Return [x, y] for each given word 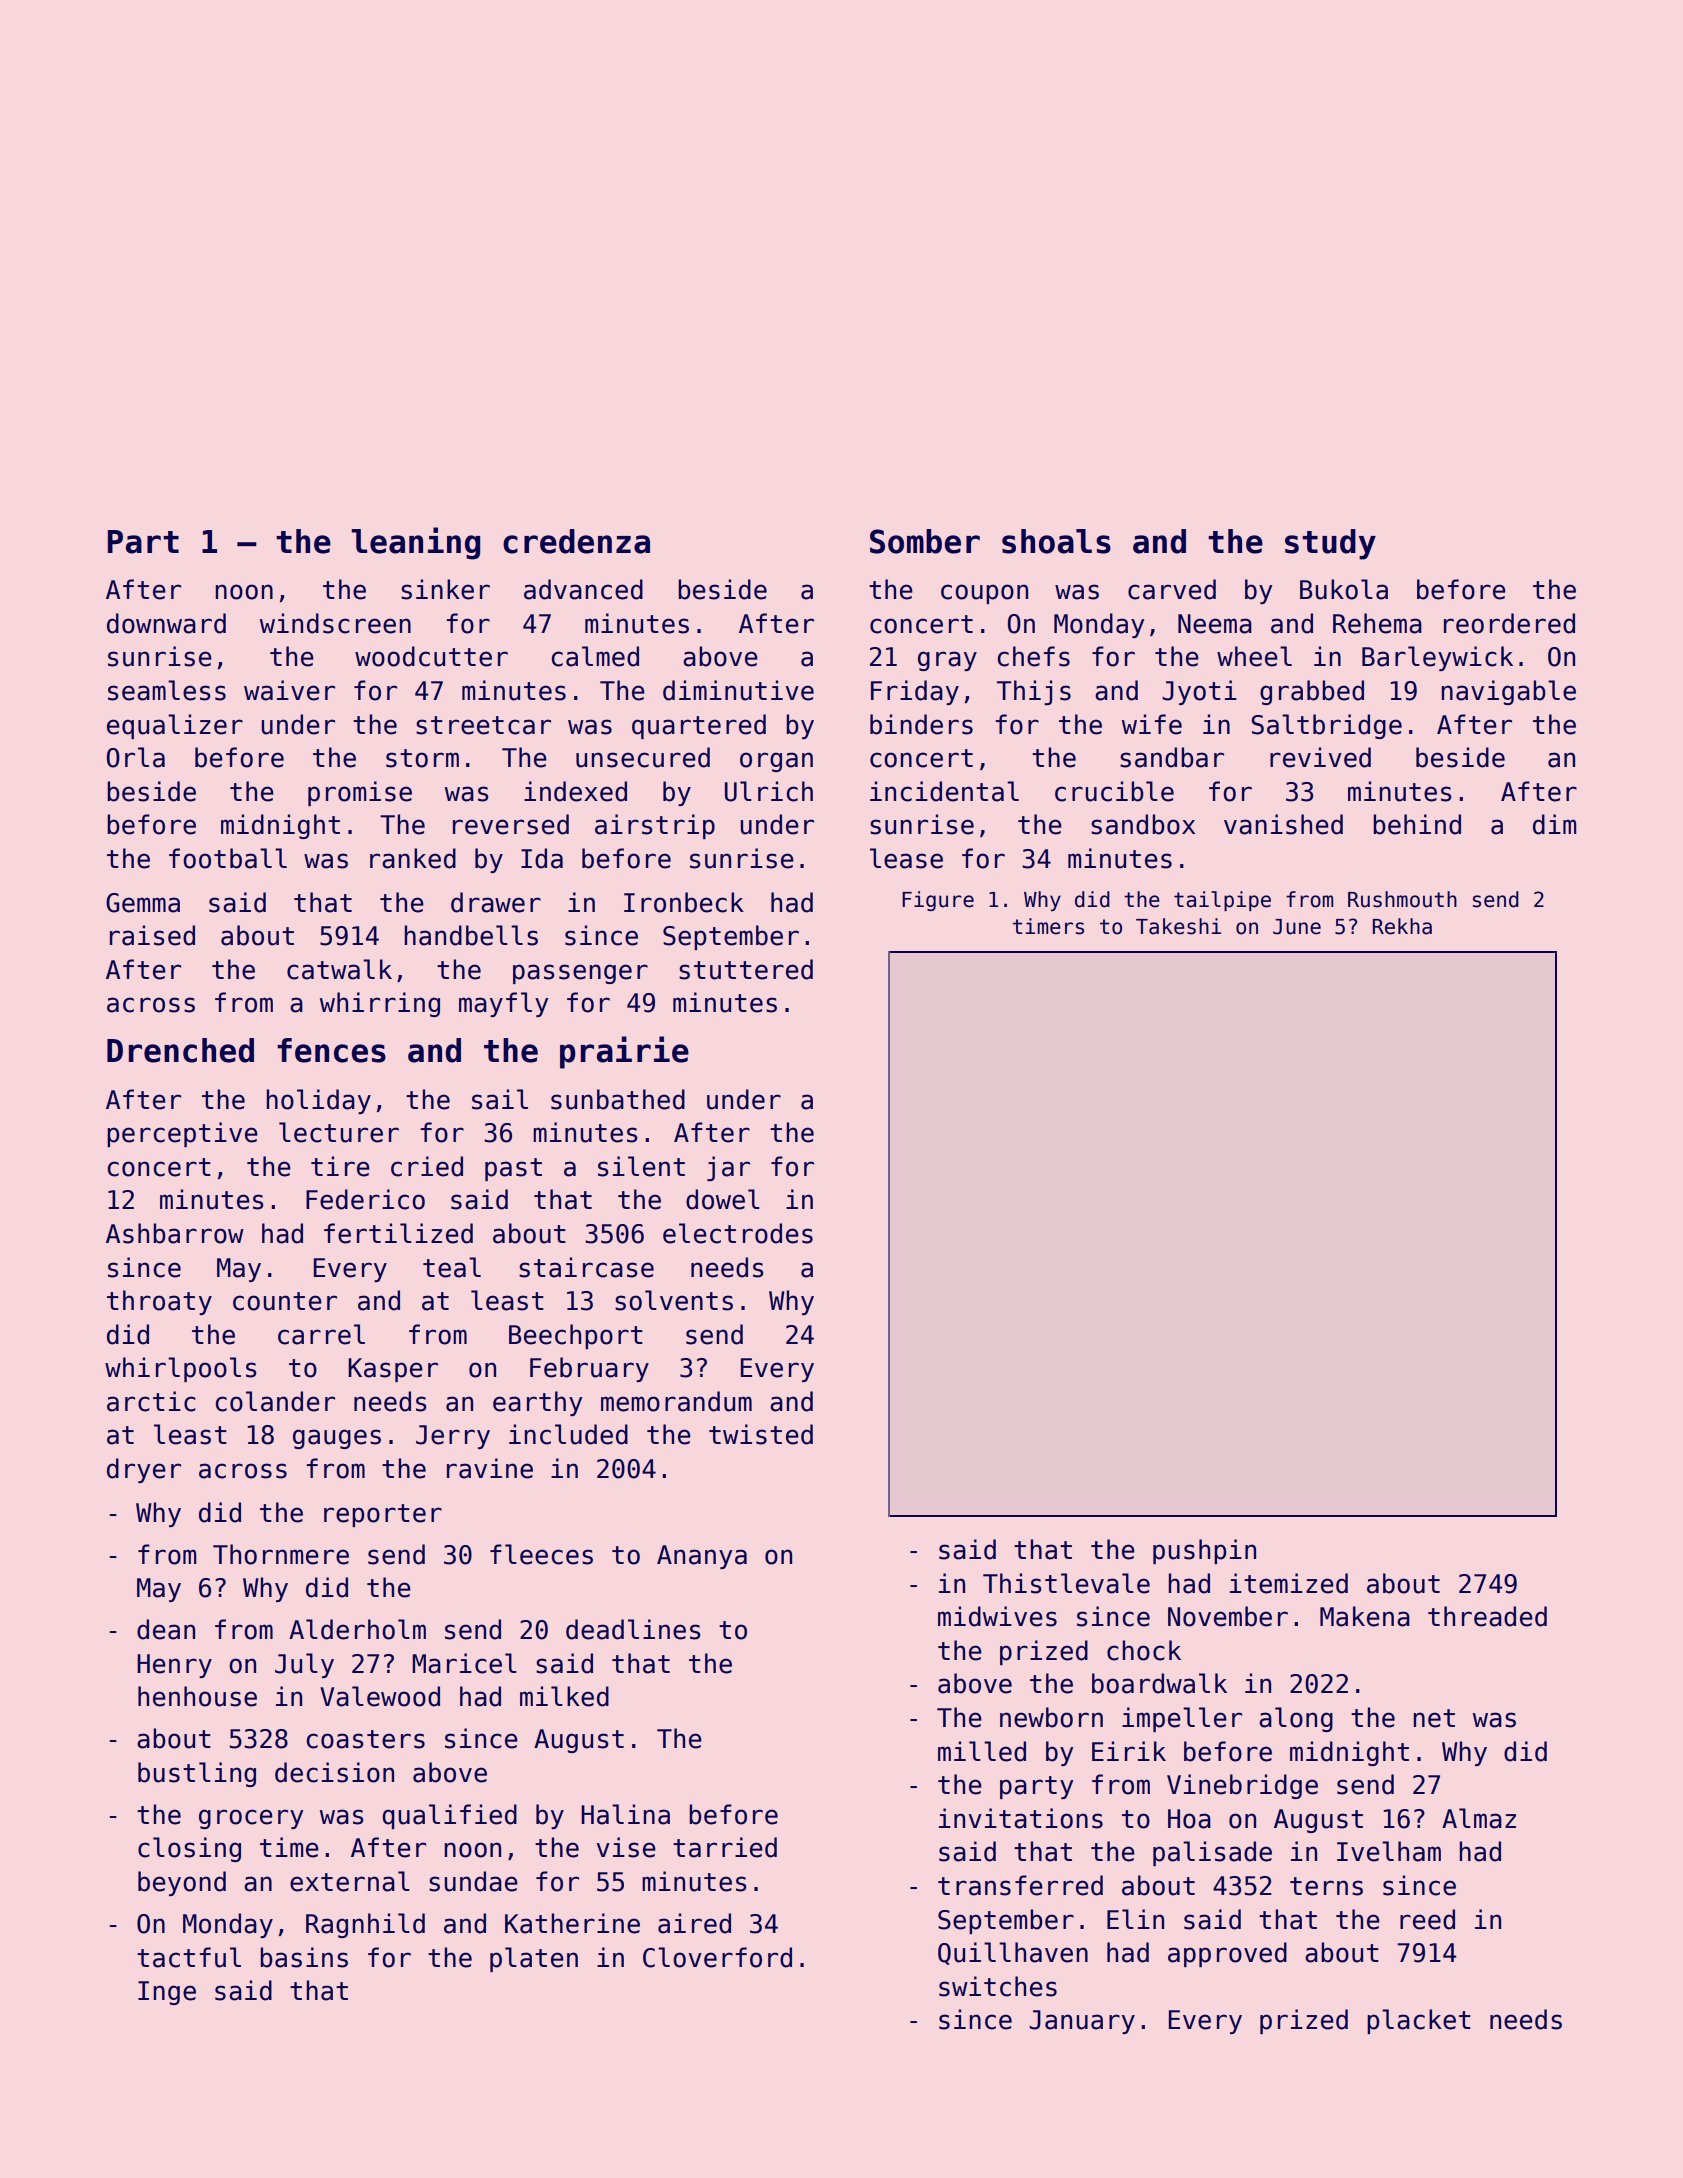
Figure [938, 901]
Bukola [1344, 589]
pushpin [1204, 1551]
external [350, 1881]
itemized [1289, 1583]
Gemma [143, 903]
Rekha [1402, 926]
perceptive [182, 1134]
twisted [761, 1434]
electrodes [738, 1233]
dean [166, 1629]
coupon [984, 594]
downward [166, 623]
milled [982, 1751]
